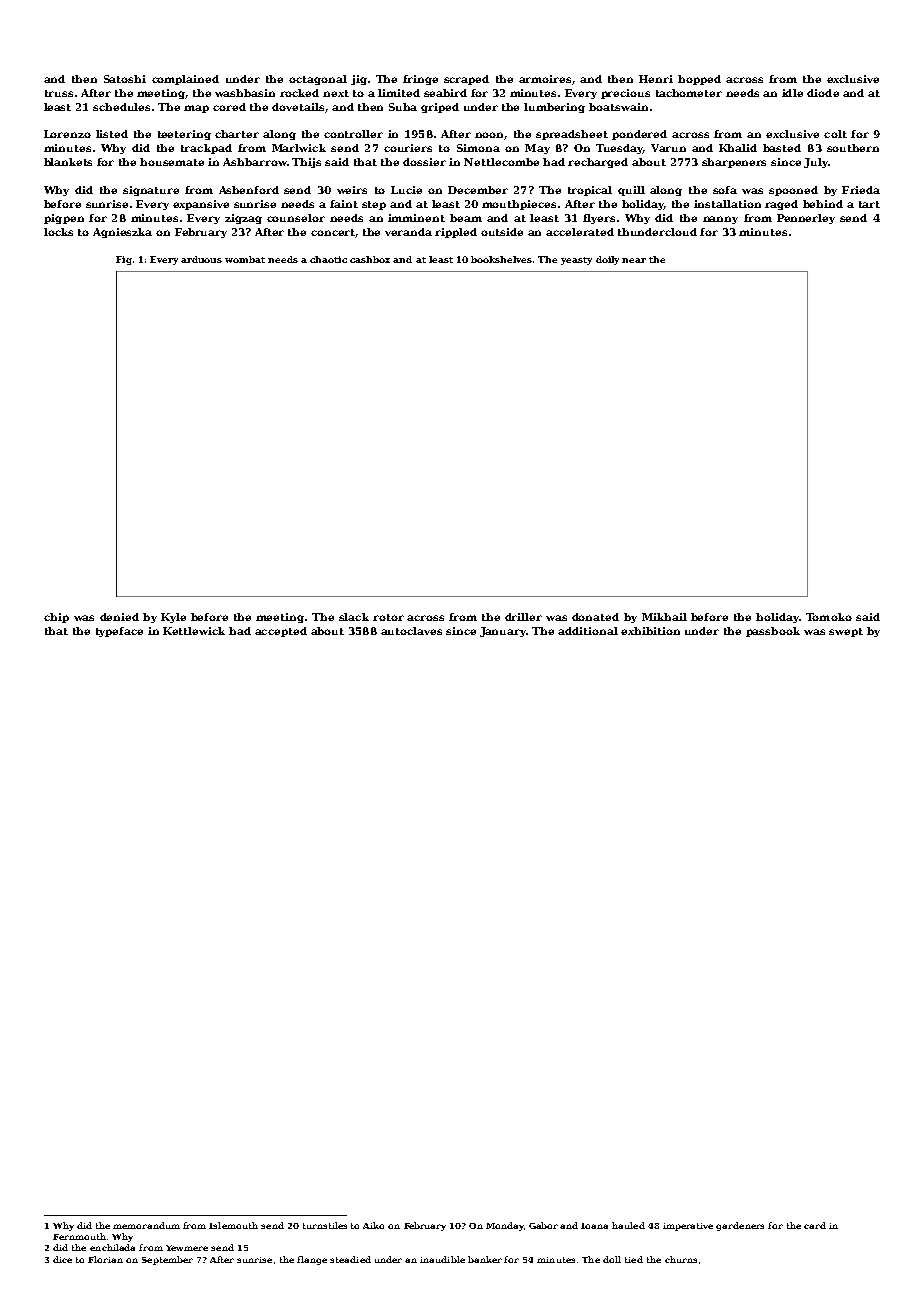 The width and height of the document is (924, 1308). What do you see at coordinates (523, 617) in the document?
I see `driller` at bounding box center [523, 617].
